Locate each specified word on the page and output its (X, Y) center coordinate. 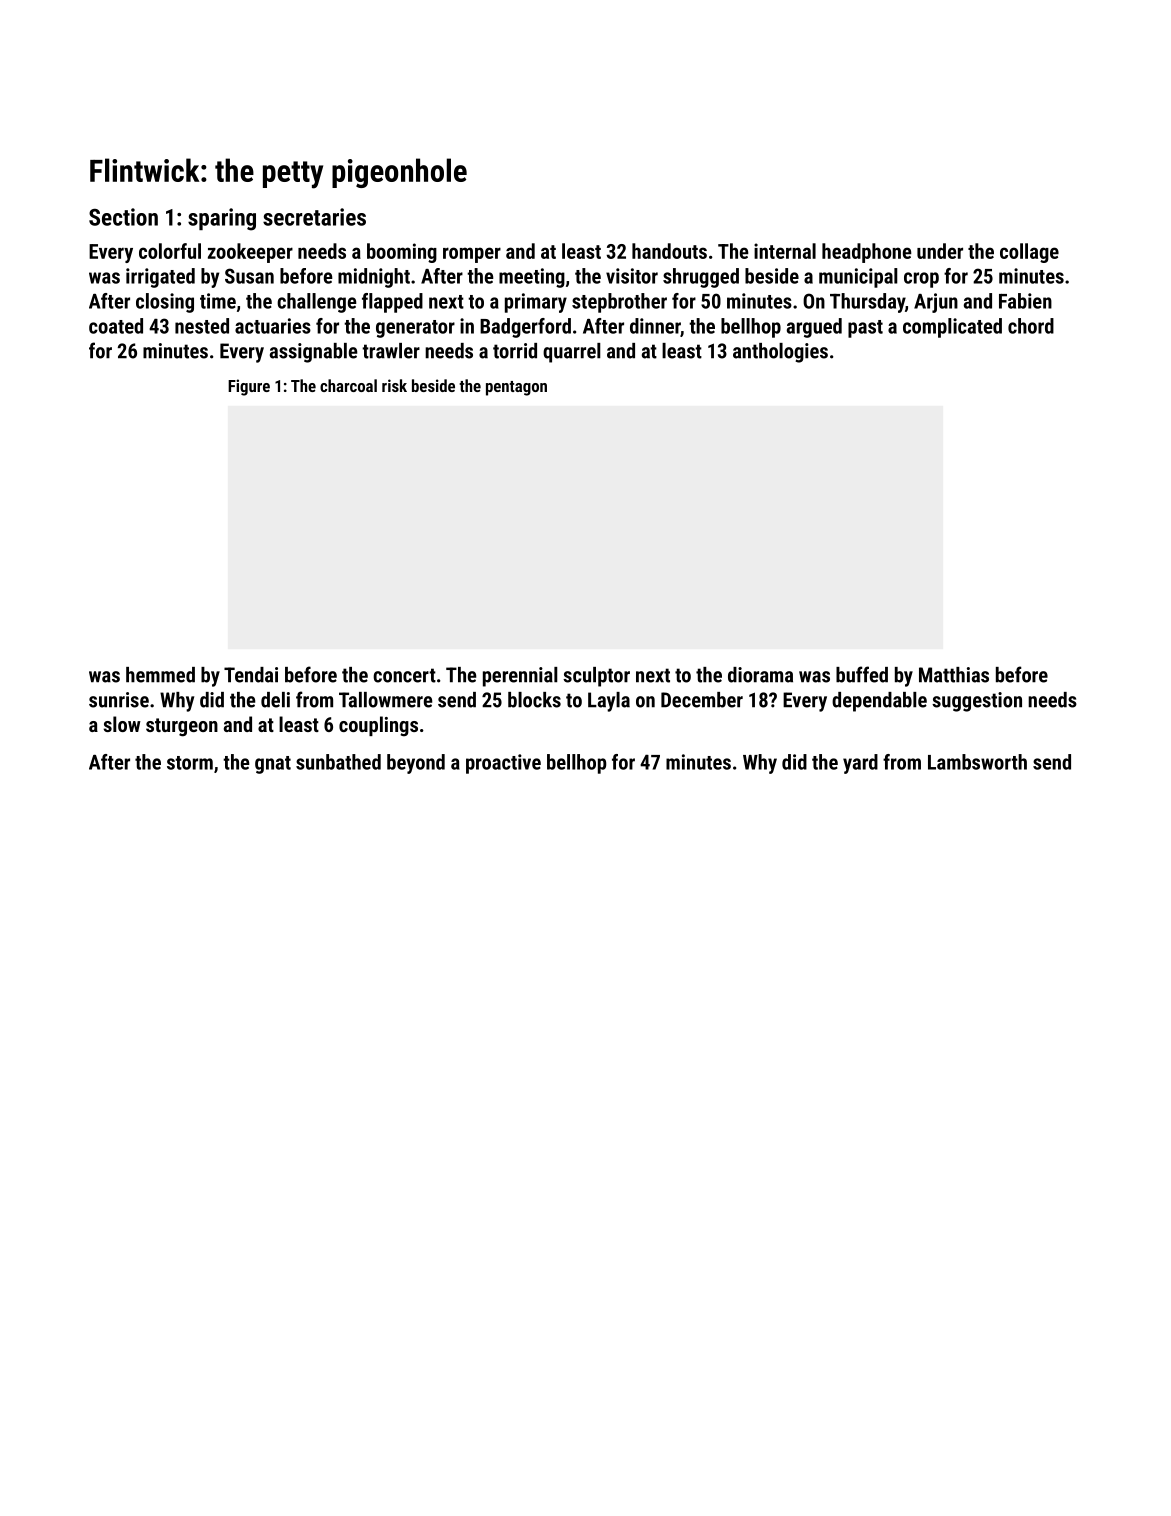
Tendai (251, 675)
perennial (520, 677)
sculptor (596, 677)
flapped (392, 303)
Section (123, 217)
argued (814, 328)
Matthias (954, 675)
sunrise (119, 700)
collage (1029, 253)
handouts (669, 251)
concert (404, 675)
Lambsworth (977, 762)
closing (165, 303)
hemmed (160, 675)
